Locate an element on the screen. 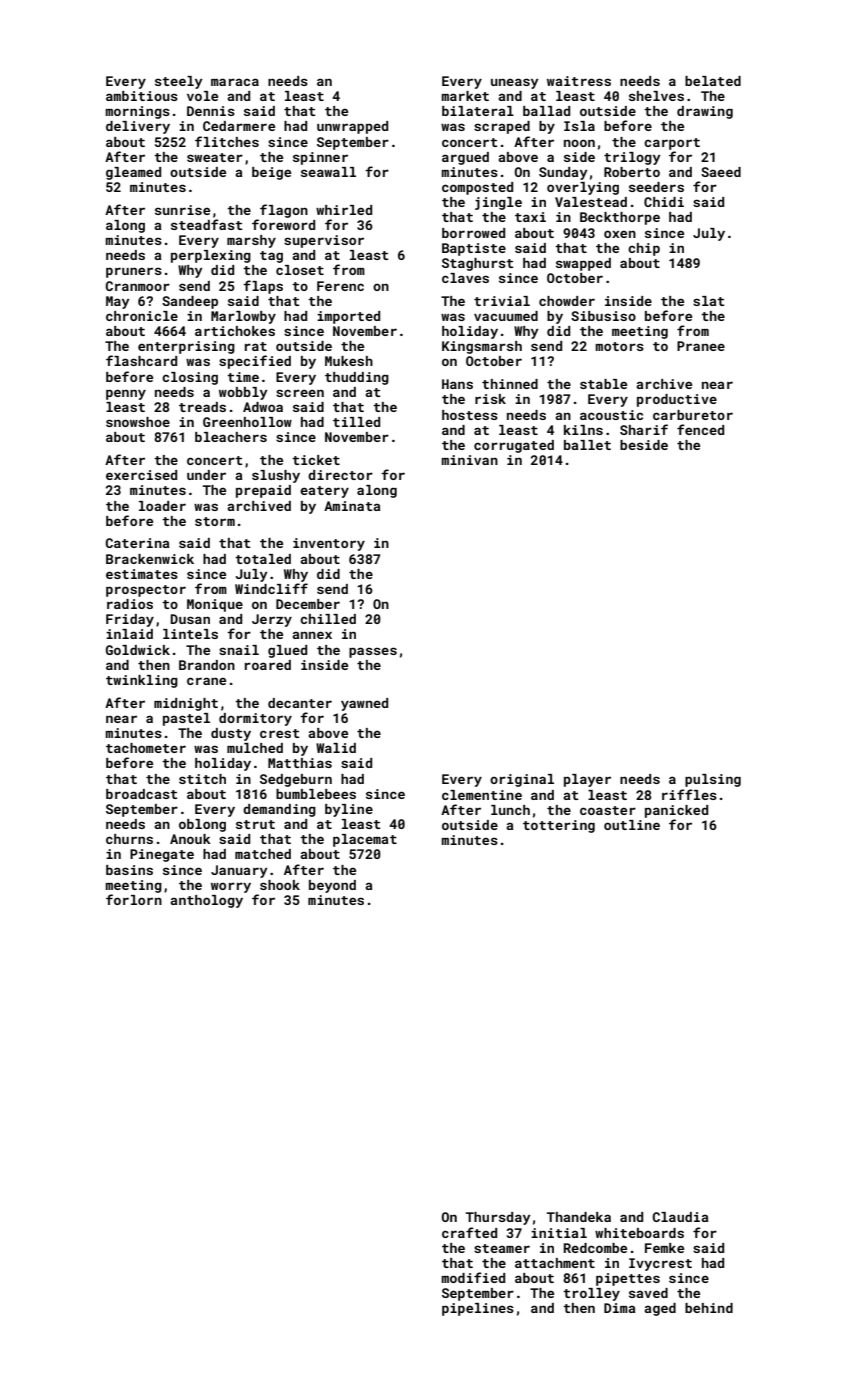  market is located at coordinates (465, 96).
